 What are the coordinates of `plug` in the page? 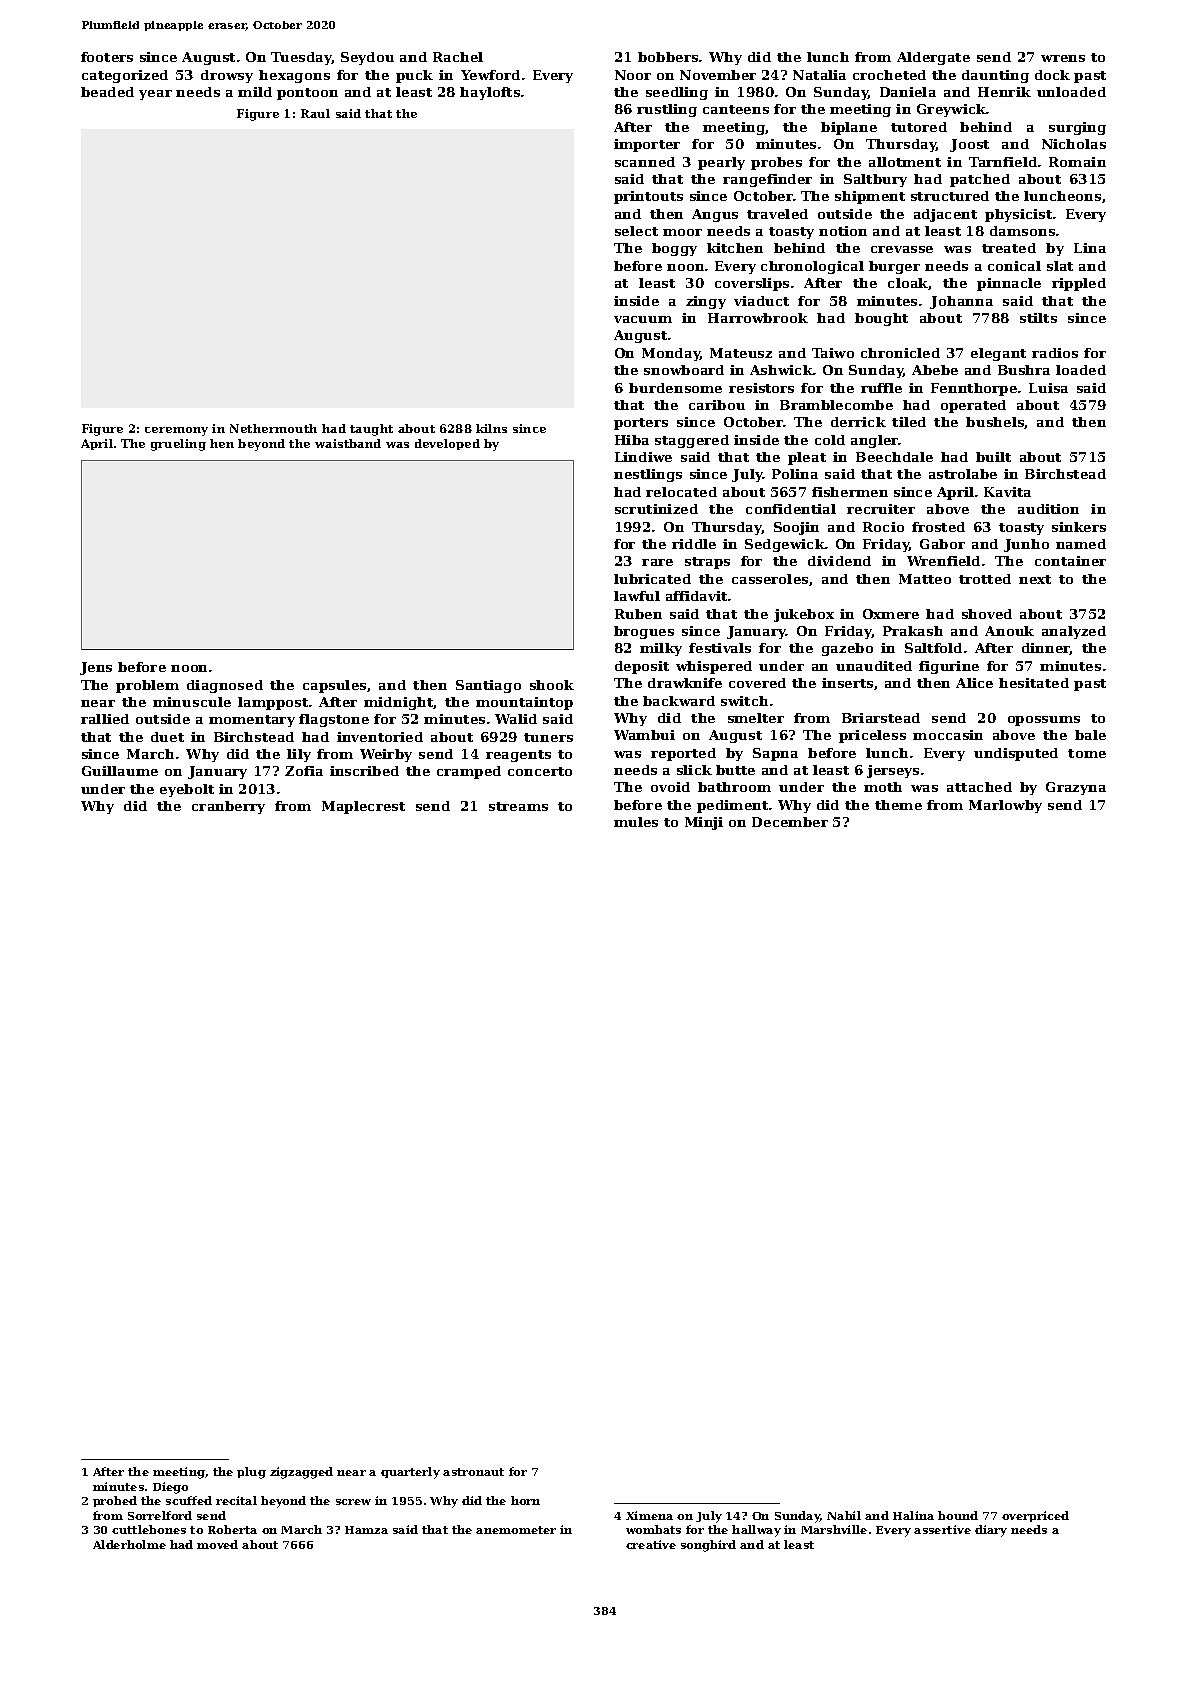 It's located at (251, 1473).
